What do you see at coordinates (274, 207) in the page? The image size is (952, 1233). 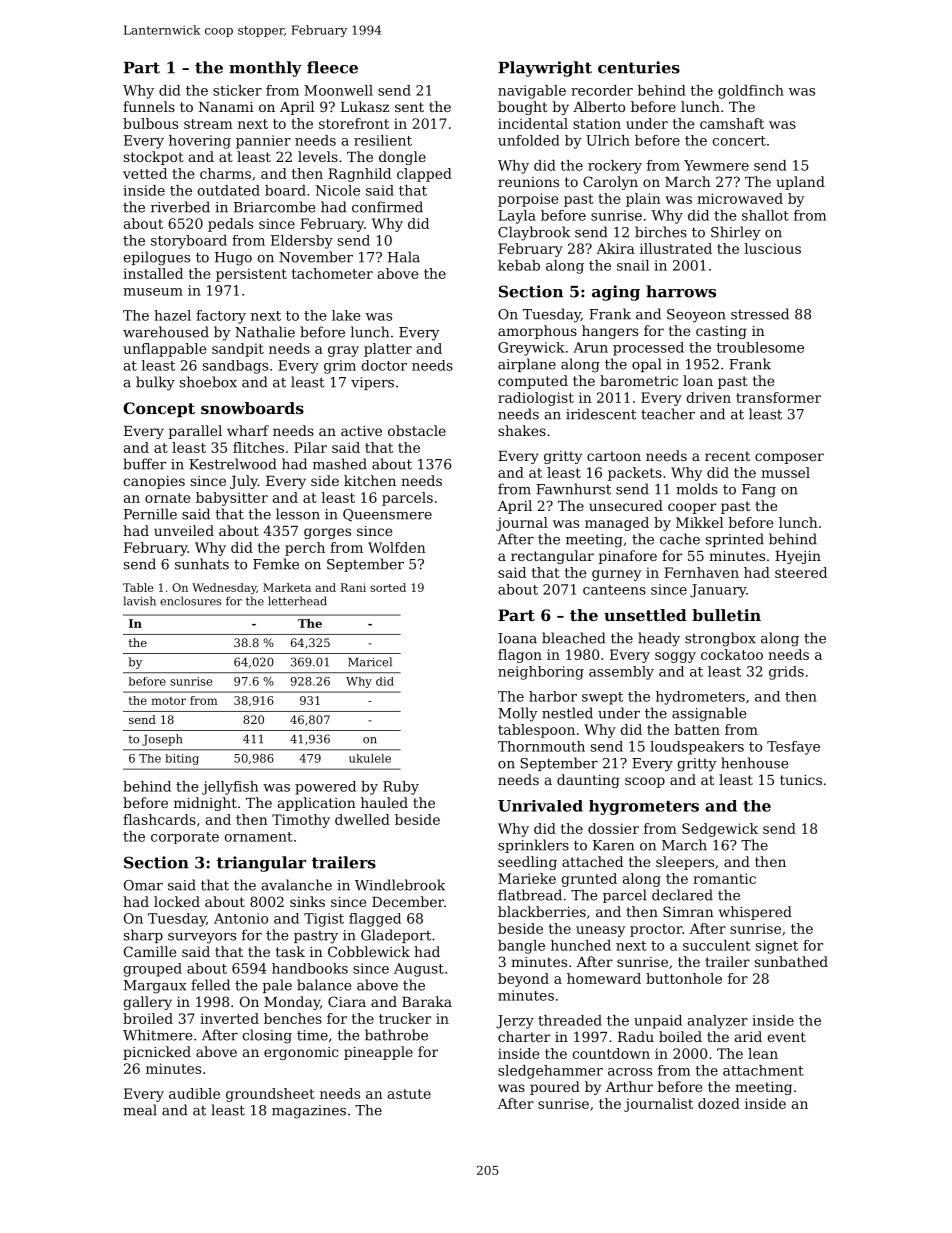 I see `Briarcombe` at bounding box center [274, 207].
